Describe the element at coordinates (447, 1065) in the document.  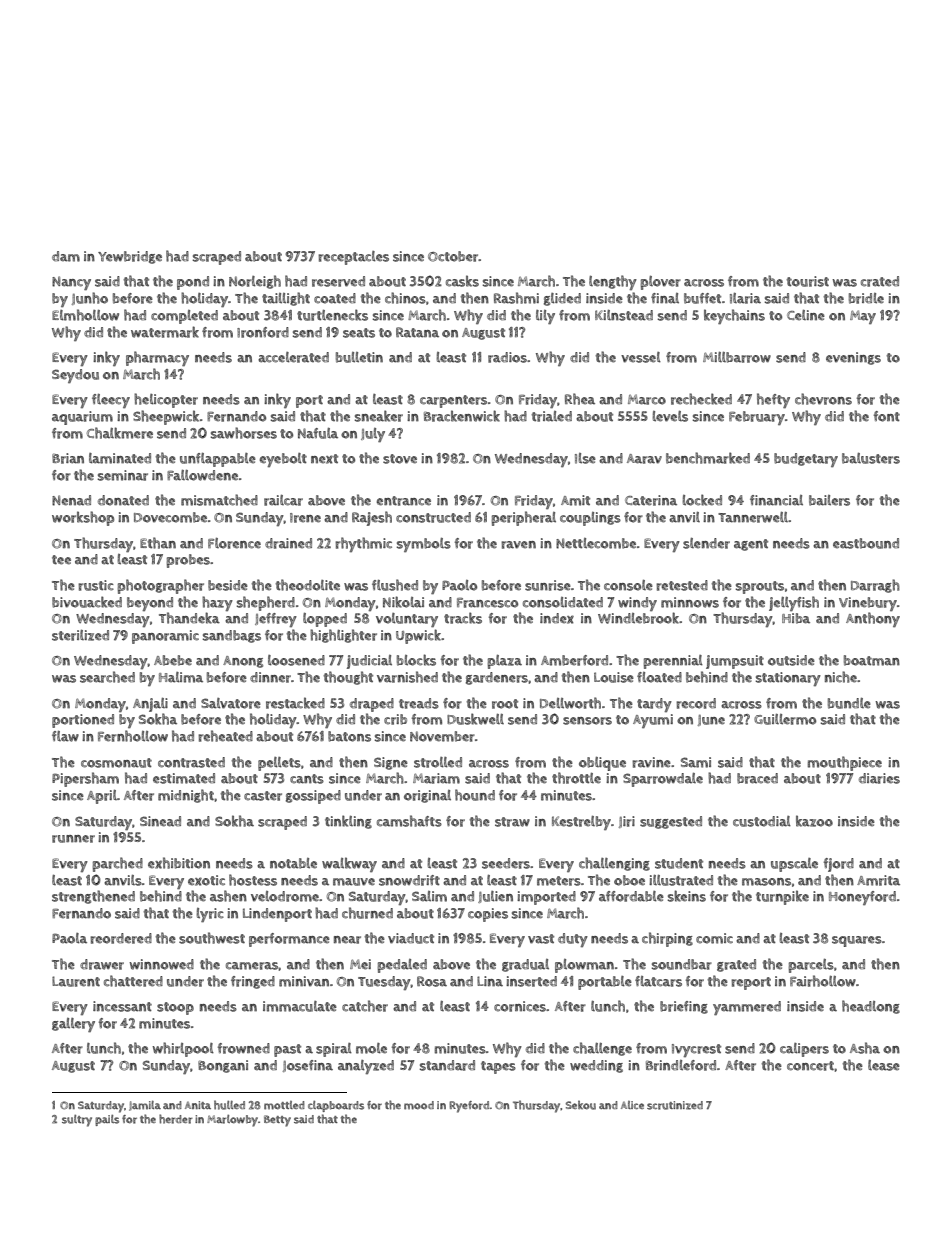
I see `standard` at that location.
